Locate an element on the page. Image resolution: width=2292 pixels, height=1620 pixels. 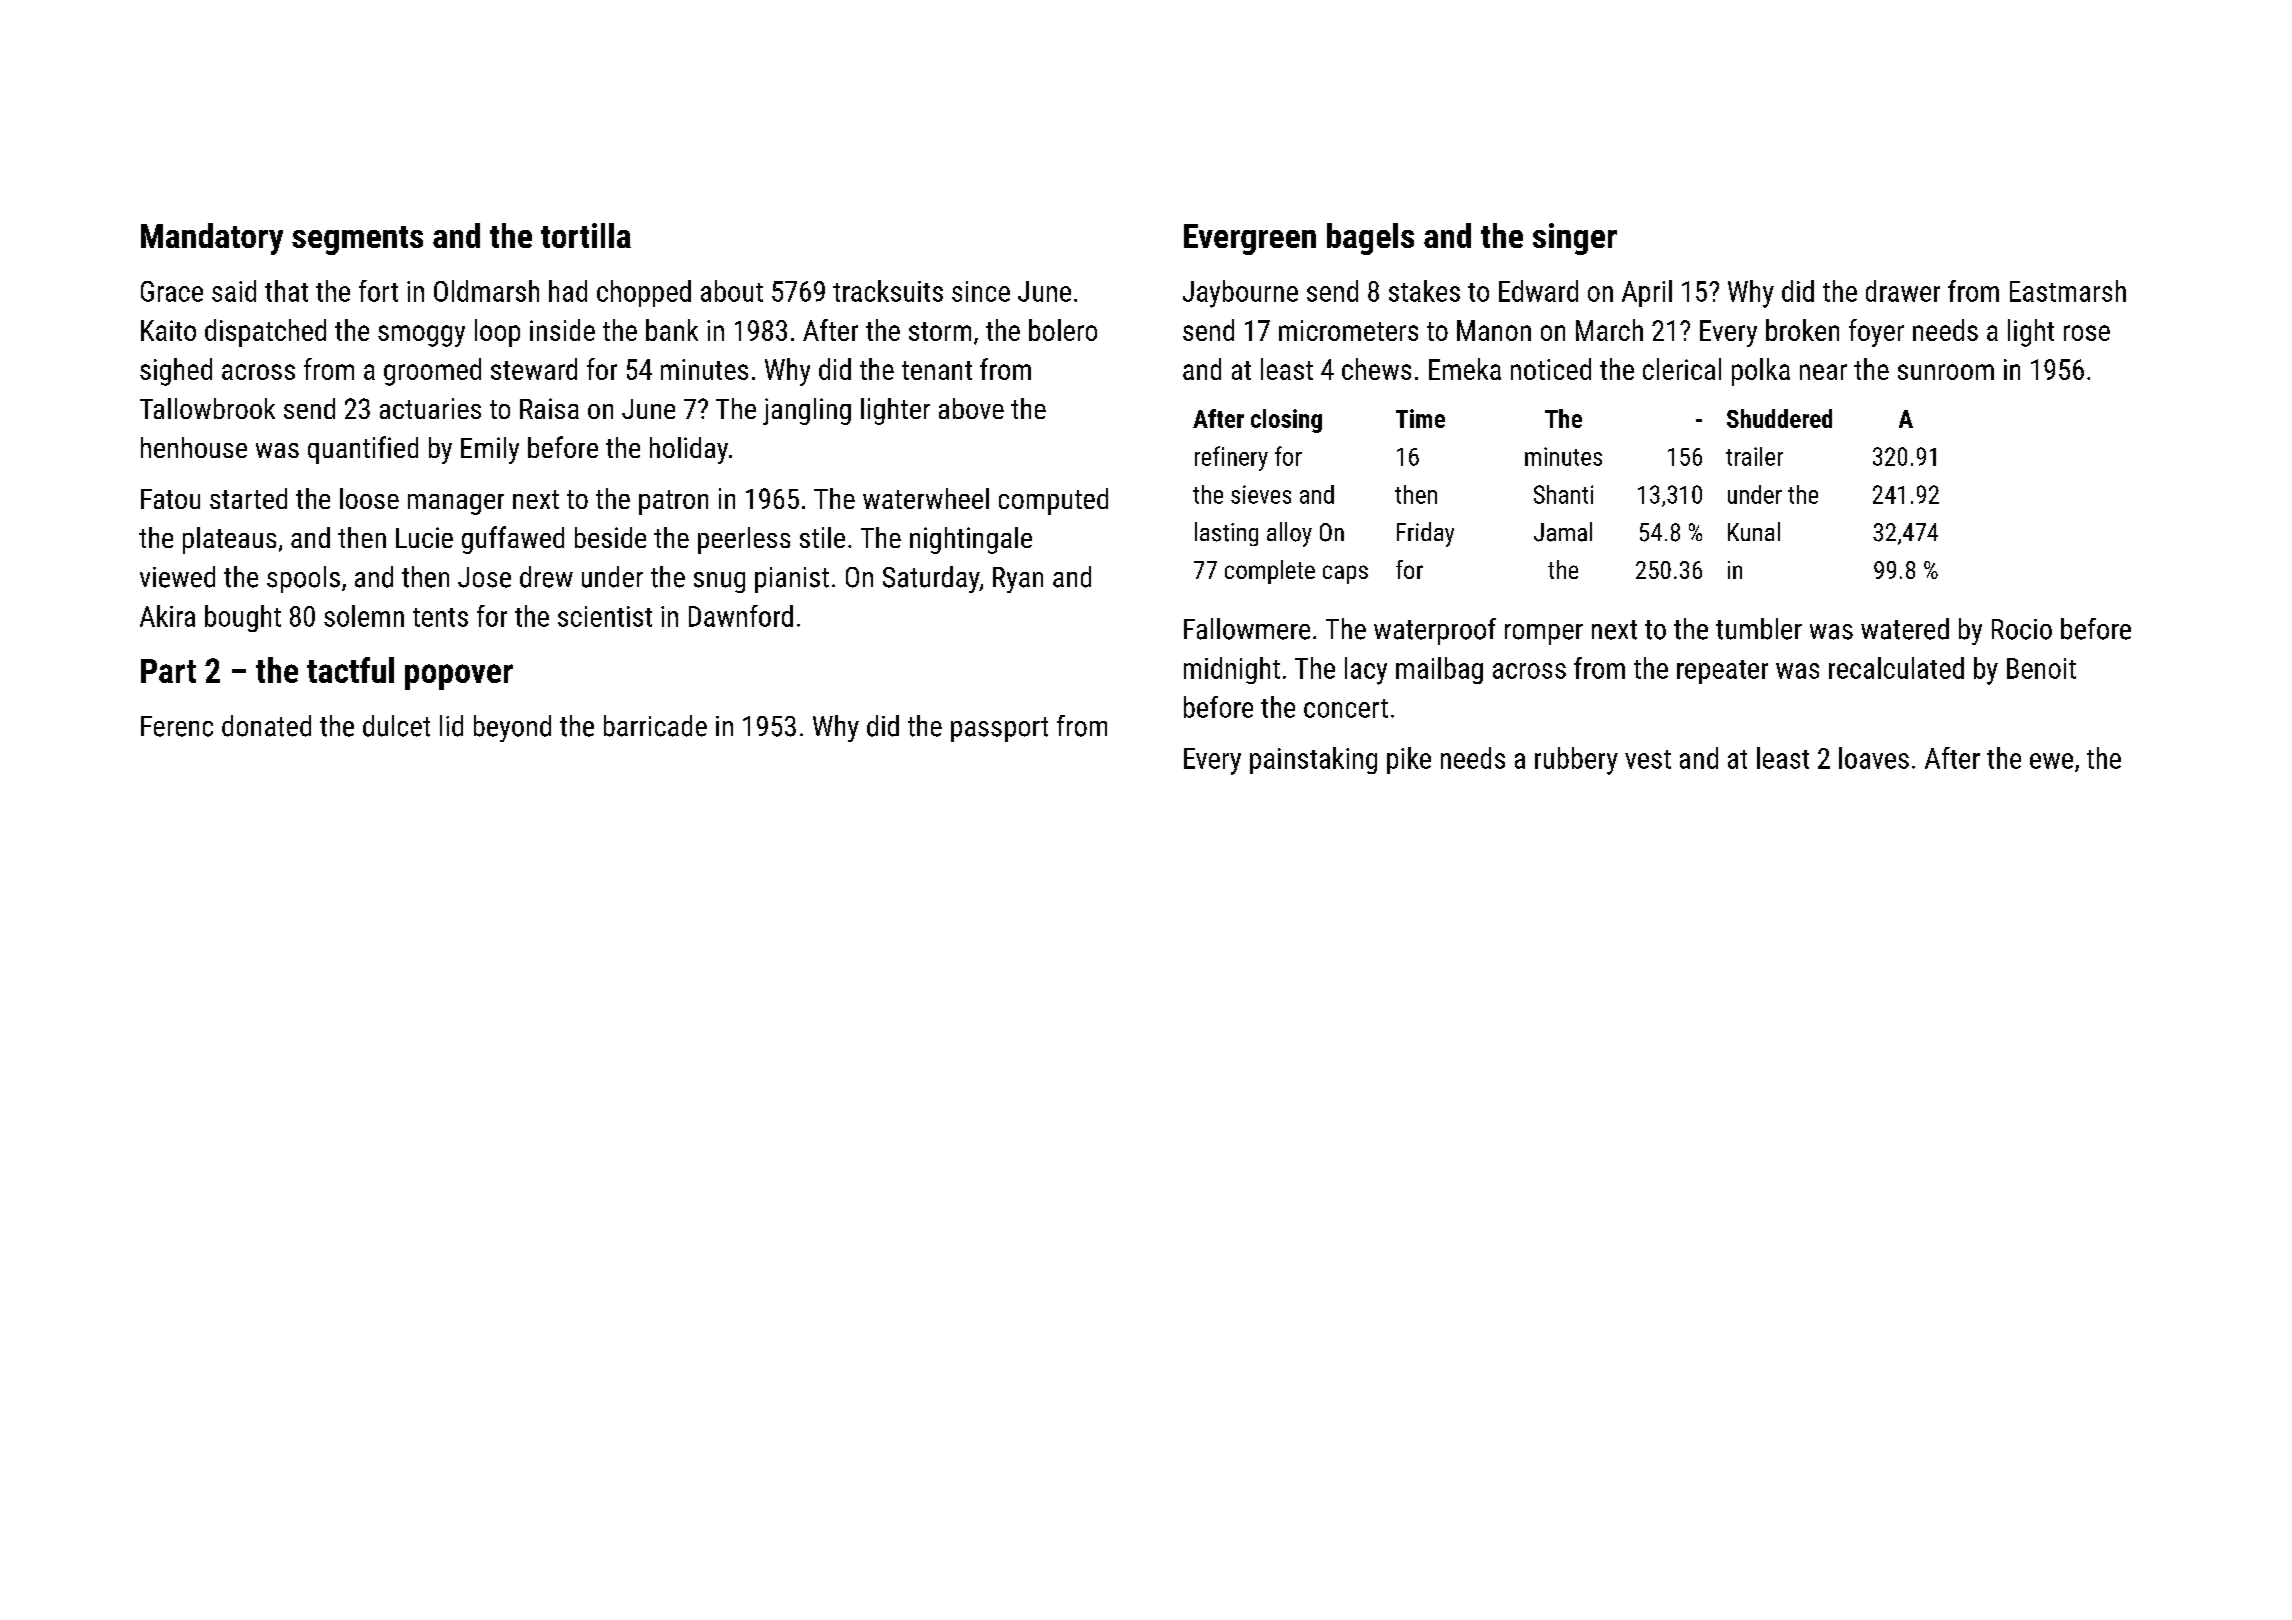
painstaking is located at coordinates (1313, 760).
